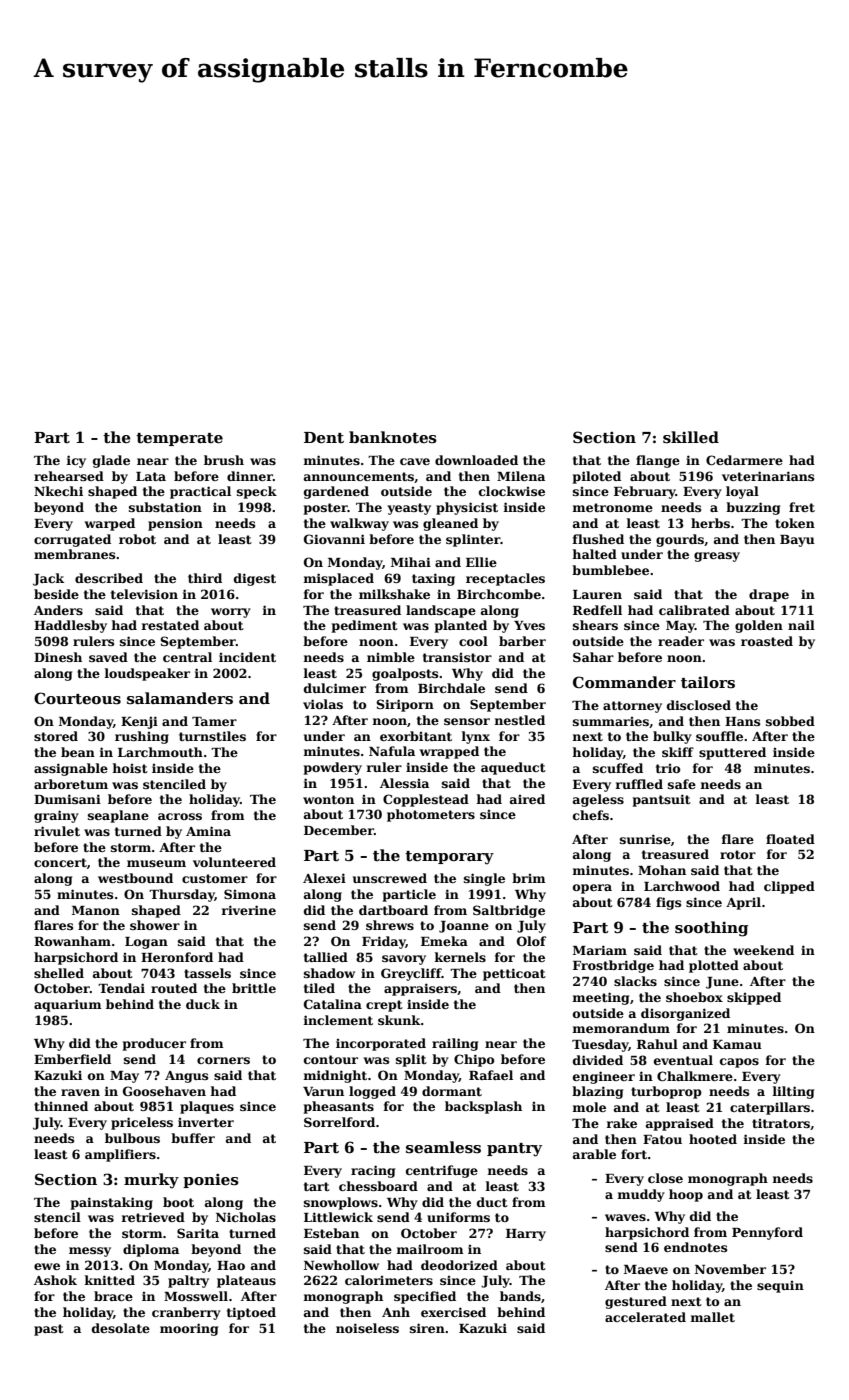  What do you see at coordinates (328, 799) in the screenshot?
I see `wonton` at bounding box center [328, 799].
